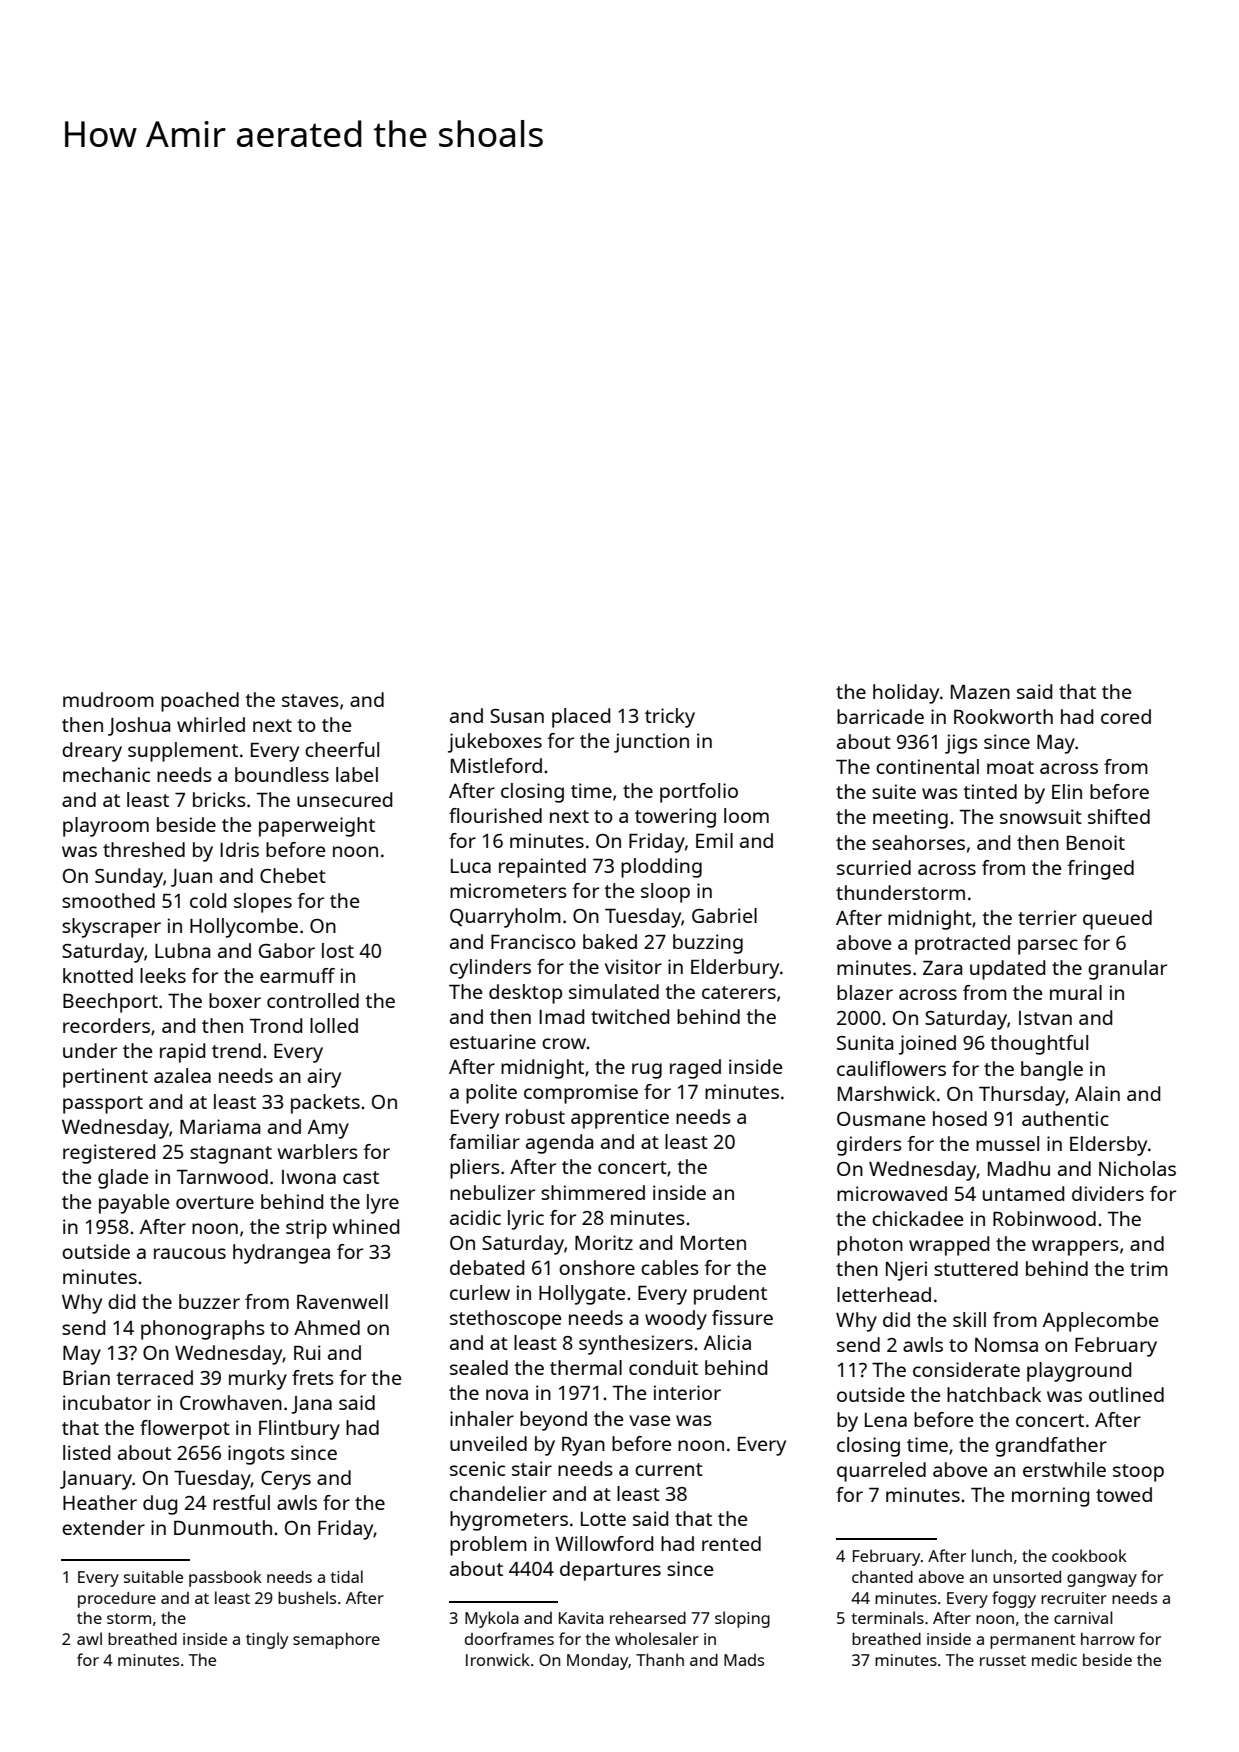 The height and width of the image is (1752, 1239). Describe the element at coordinates (906, 694) in the image. I see `holiday` at that location.
